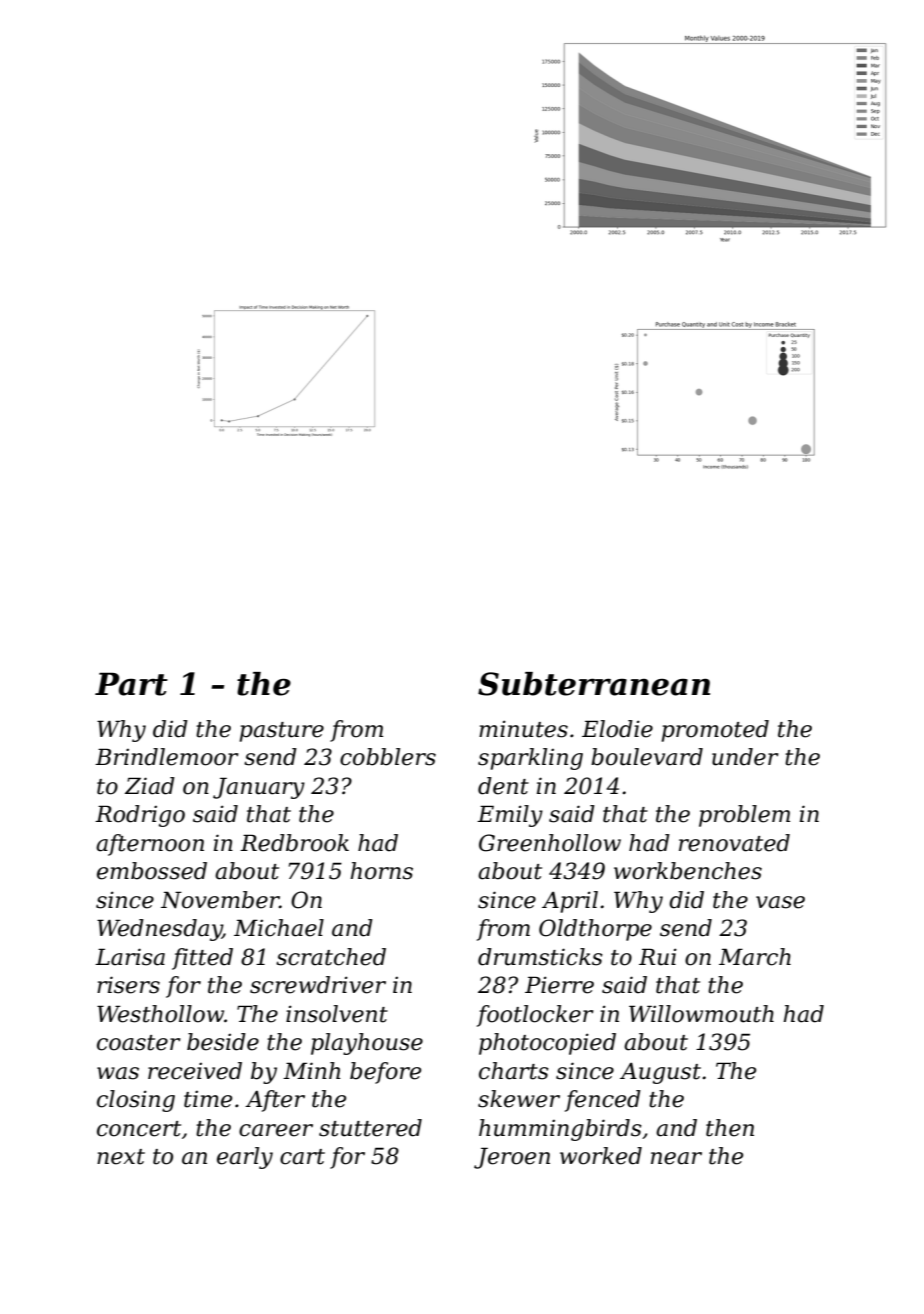 Image resolution: width=924 pixels, height=1314 pixels. Describe the element at coordinates (131, 684) in the screenshot. I see `Part` at that location.
